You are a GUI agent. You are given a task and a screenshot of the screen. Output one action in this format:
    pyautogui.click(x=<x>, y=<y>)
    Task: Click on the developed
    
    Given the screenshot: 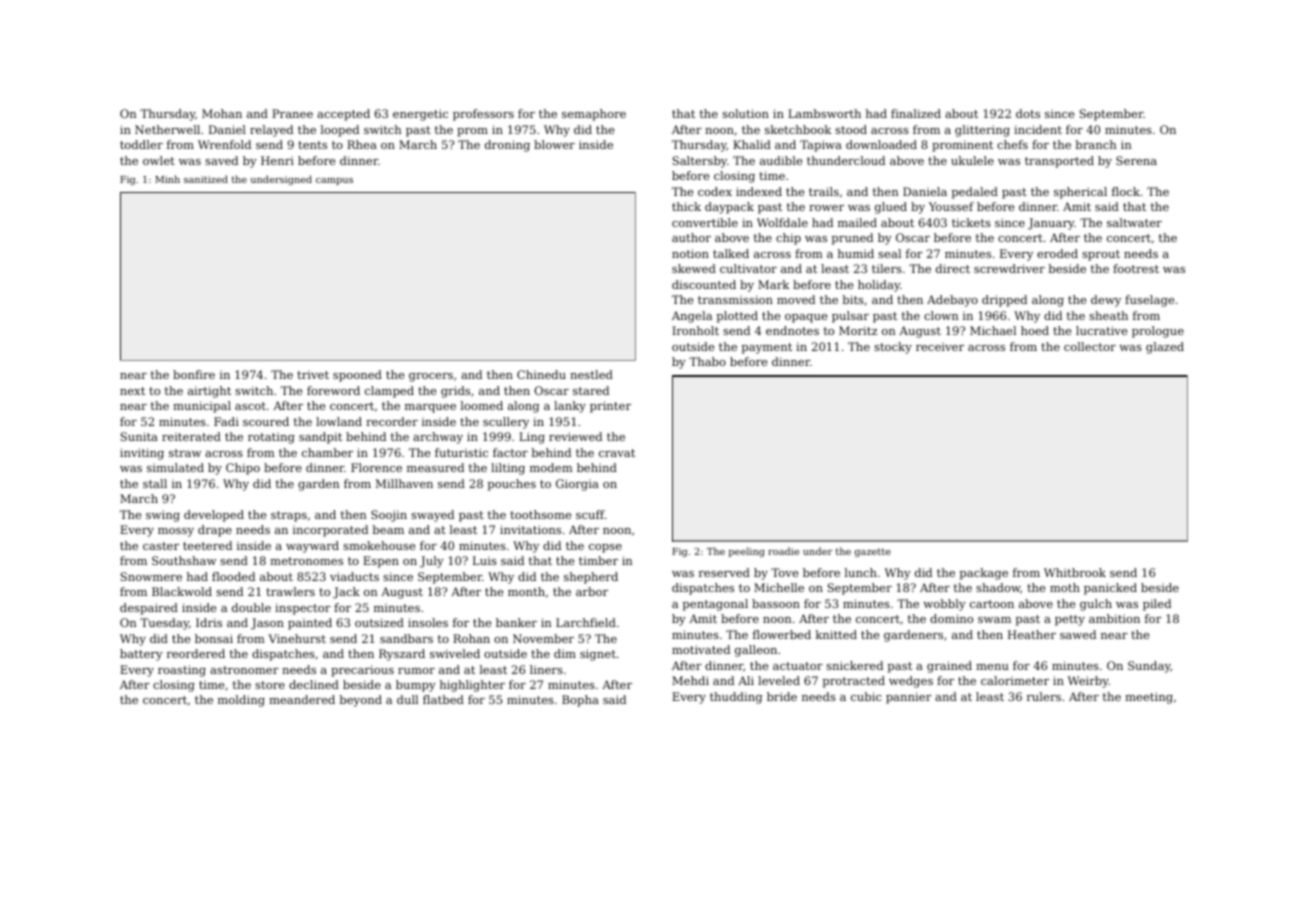 What is the action you would take?
    pyautogui.click(x=214, y=516)
